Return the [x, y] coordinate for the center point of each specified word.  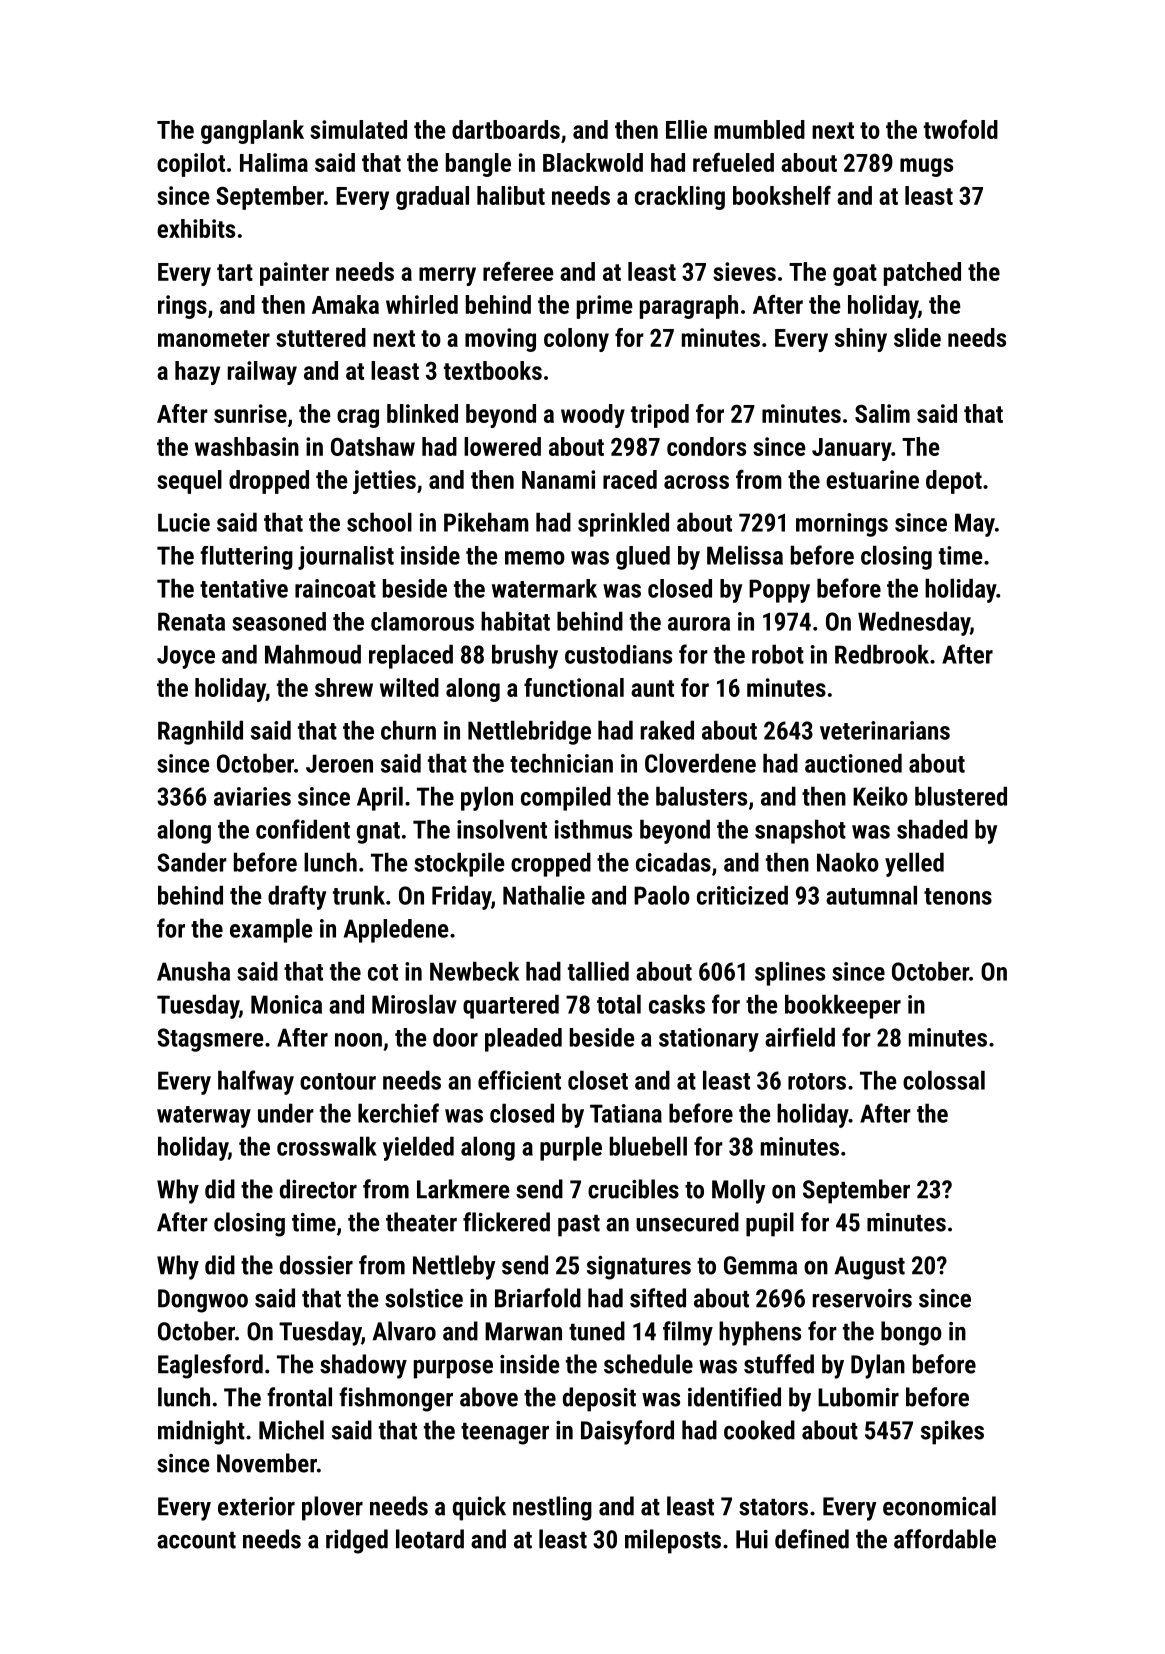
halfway [256, 1082]
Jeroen [339, 763]
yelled [914, 864]
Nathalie [544, 895]
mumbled [759, 129]
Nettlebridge [529, 732]
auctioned [853, 763]
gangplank [252, 132]
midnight [201, 1432]
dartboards [506, 129]
